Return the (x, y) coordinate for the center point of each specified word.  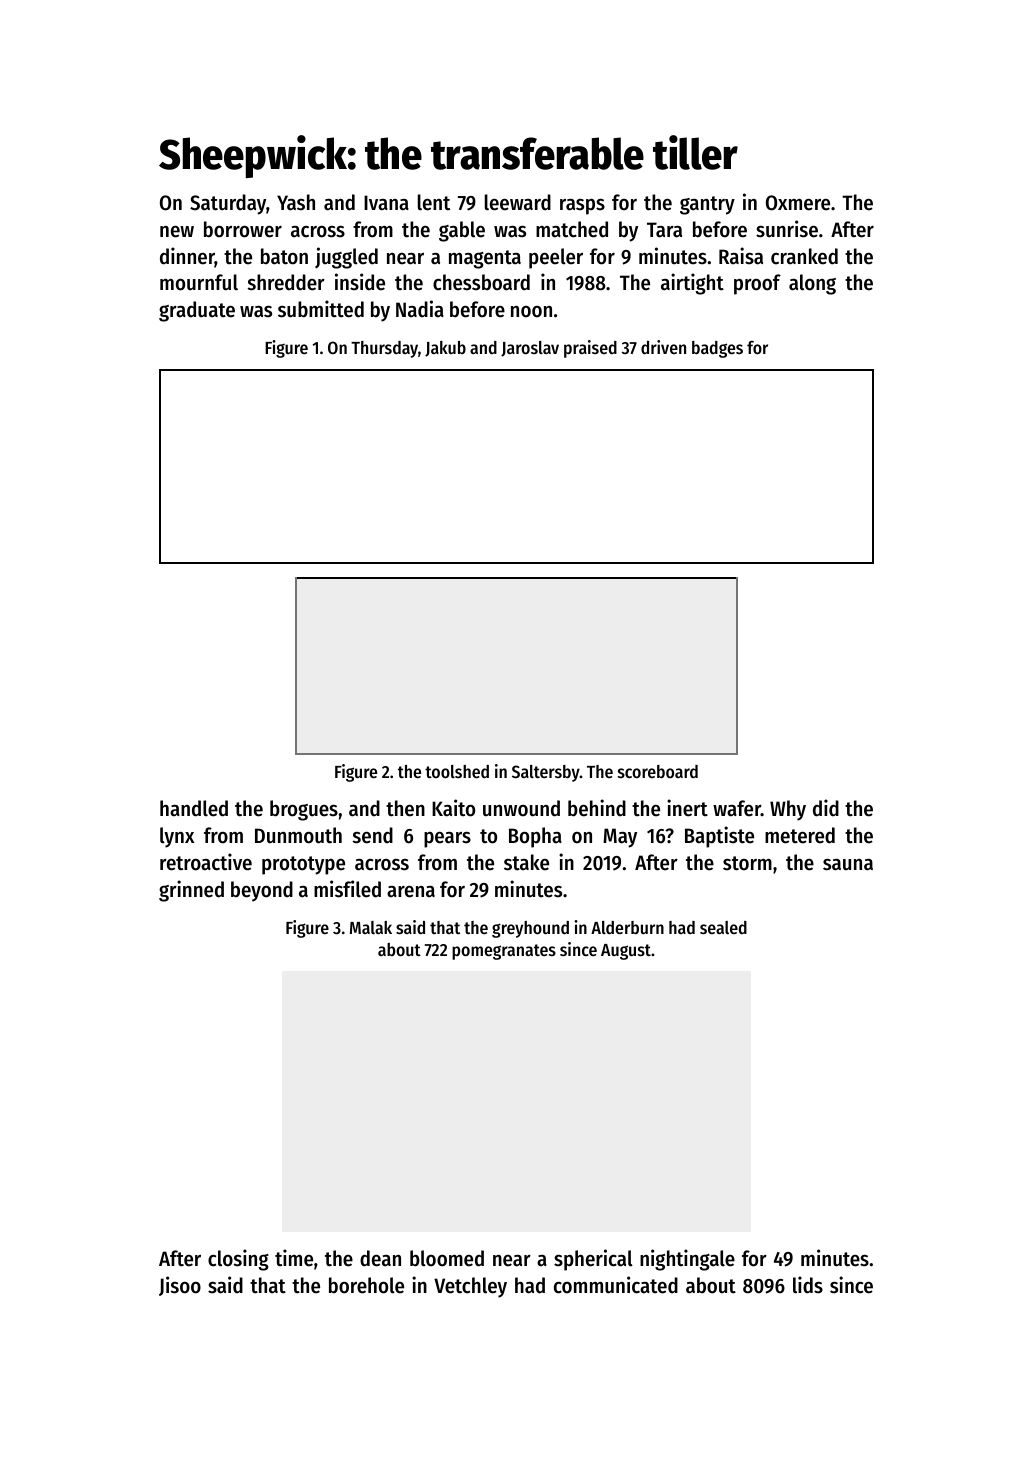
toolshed (457, 771)
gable (462, 231)
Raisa (741, 256)
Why (788, 810)
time (294, 1258)
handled (194, 808)
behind (597, 808)
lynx (177, 837)
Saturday (228, 204)
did (826, 808)
